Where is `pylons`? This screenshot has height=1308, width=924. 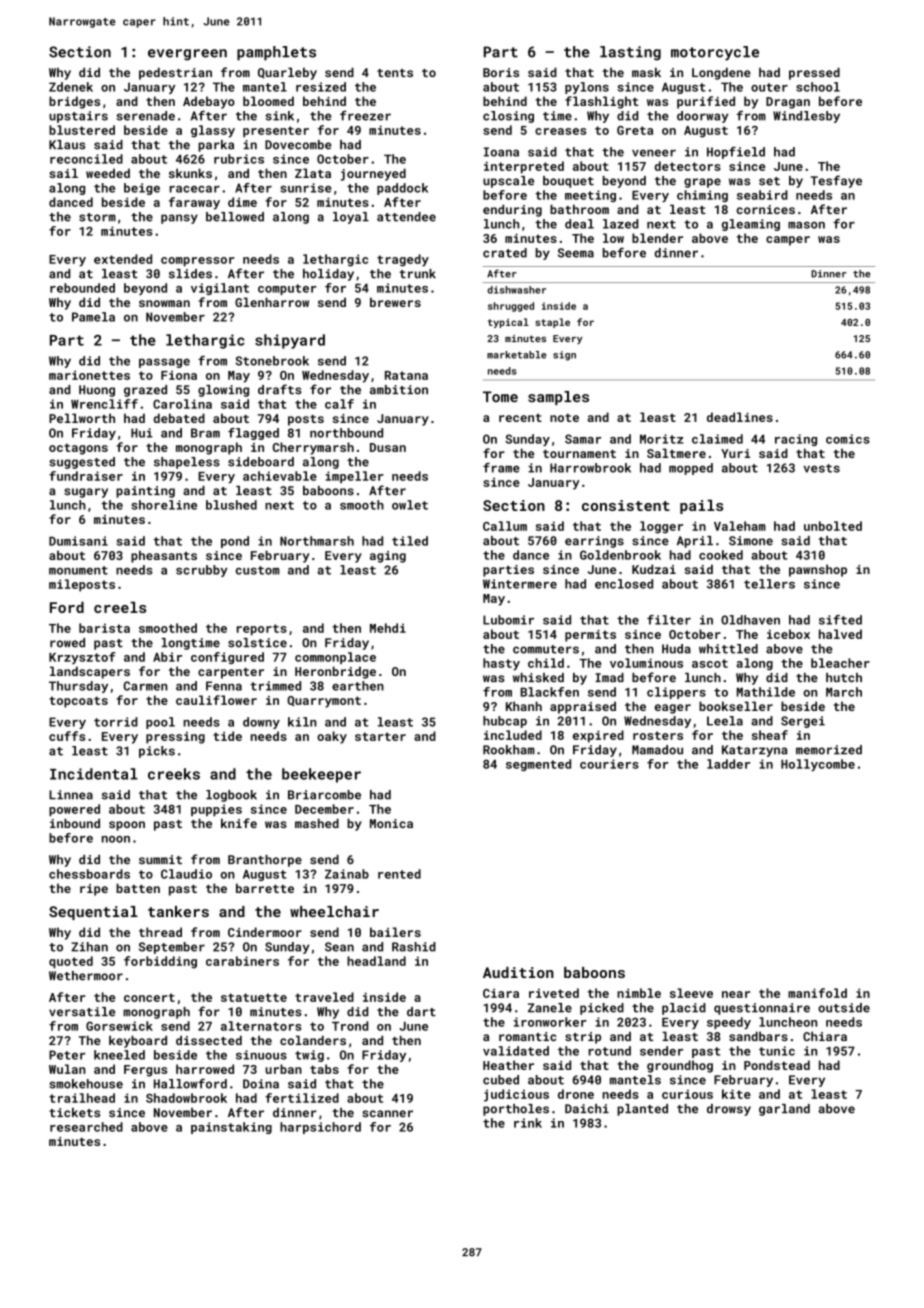 pylons is located at coordinates (587, 88).
